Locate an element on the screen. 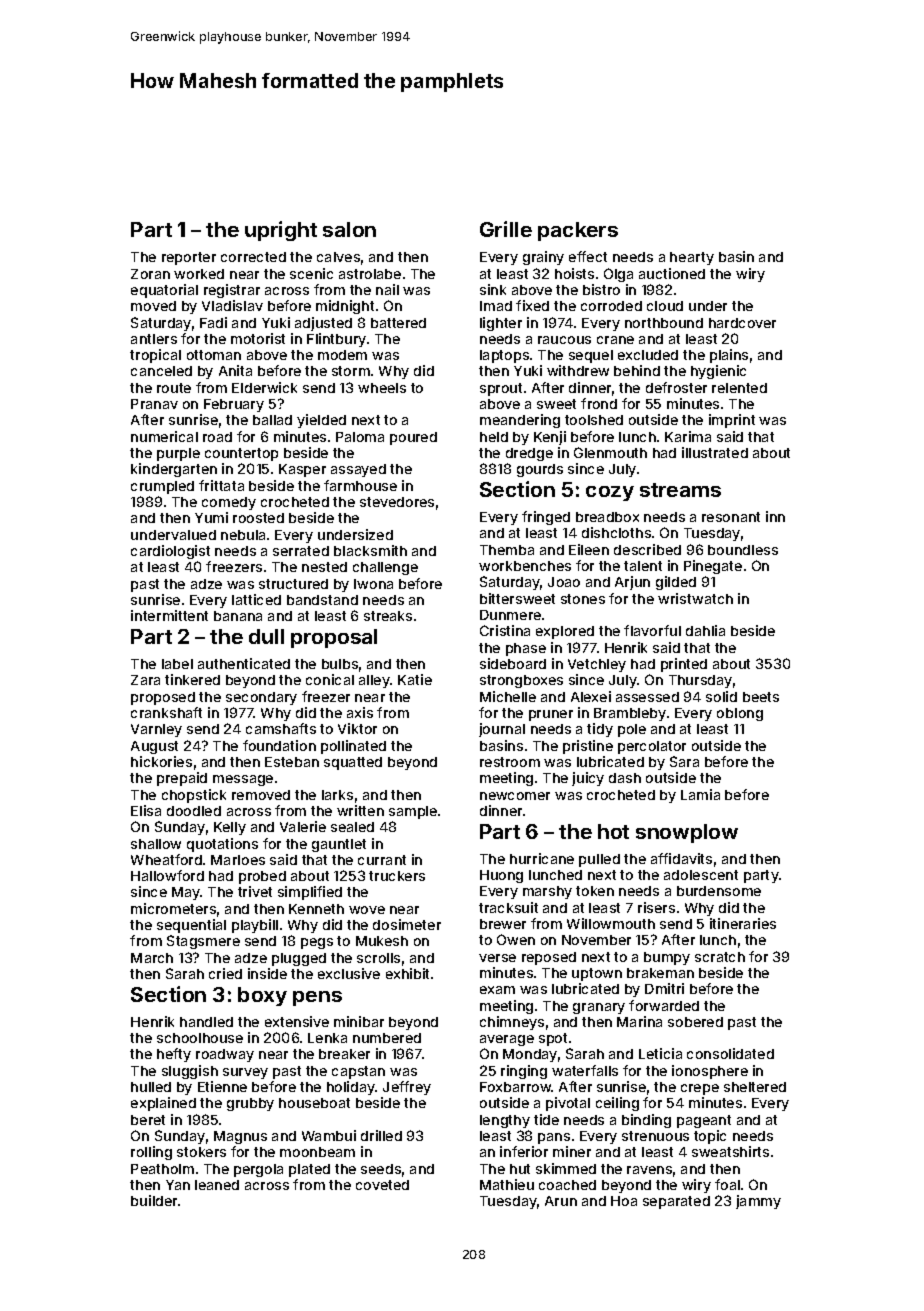 The width and height of the screenshot is (924, 1311). brewer is located at coordinates (503, 924).
